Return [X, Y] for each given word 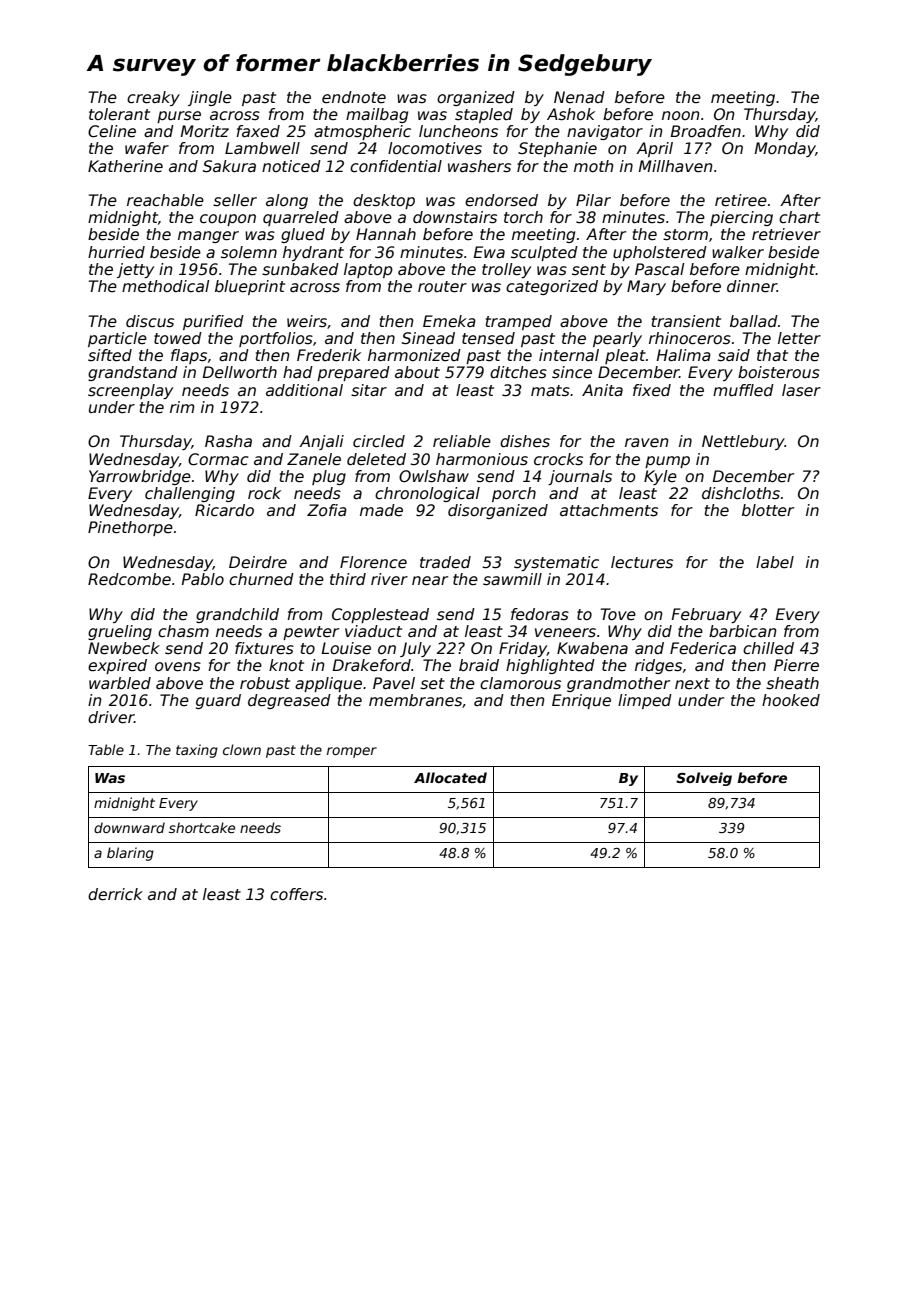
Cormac [218, 459]
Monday [785, 149]
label [775, 562]
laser [801, 390]
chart [799, 217]
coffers [296, 894]
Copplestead [380, 615]
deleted [376, 459]
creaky [153, 98]
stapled [484, 115]
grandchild [237, 615]
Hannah [386, 234]
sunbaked [300, 269]
